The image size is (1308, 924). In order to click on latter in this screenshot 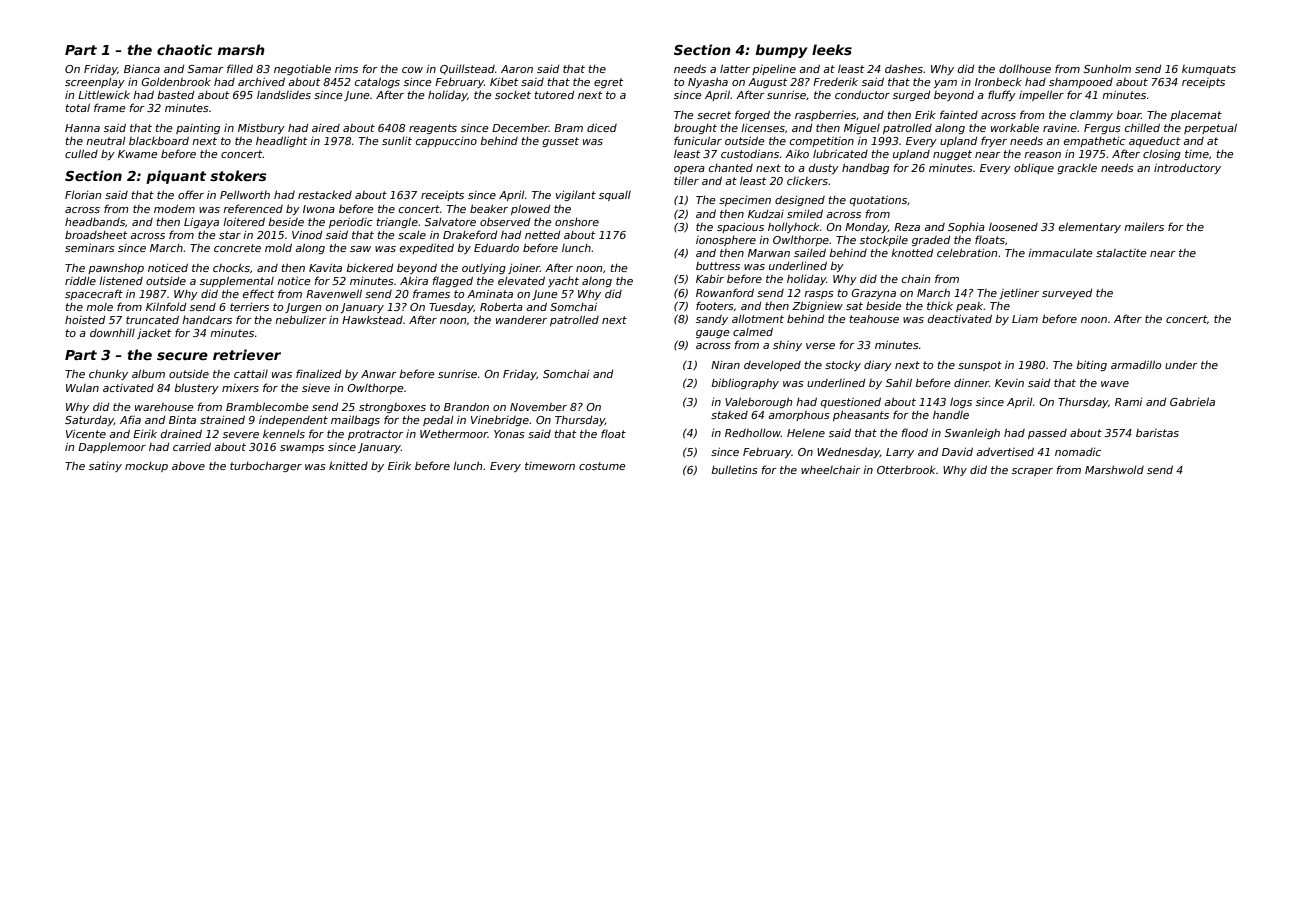, I will do `click(735, 68)`.
